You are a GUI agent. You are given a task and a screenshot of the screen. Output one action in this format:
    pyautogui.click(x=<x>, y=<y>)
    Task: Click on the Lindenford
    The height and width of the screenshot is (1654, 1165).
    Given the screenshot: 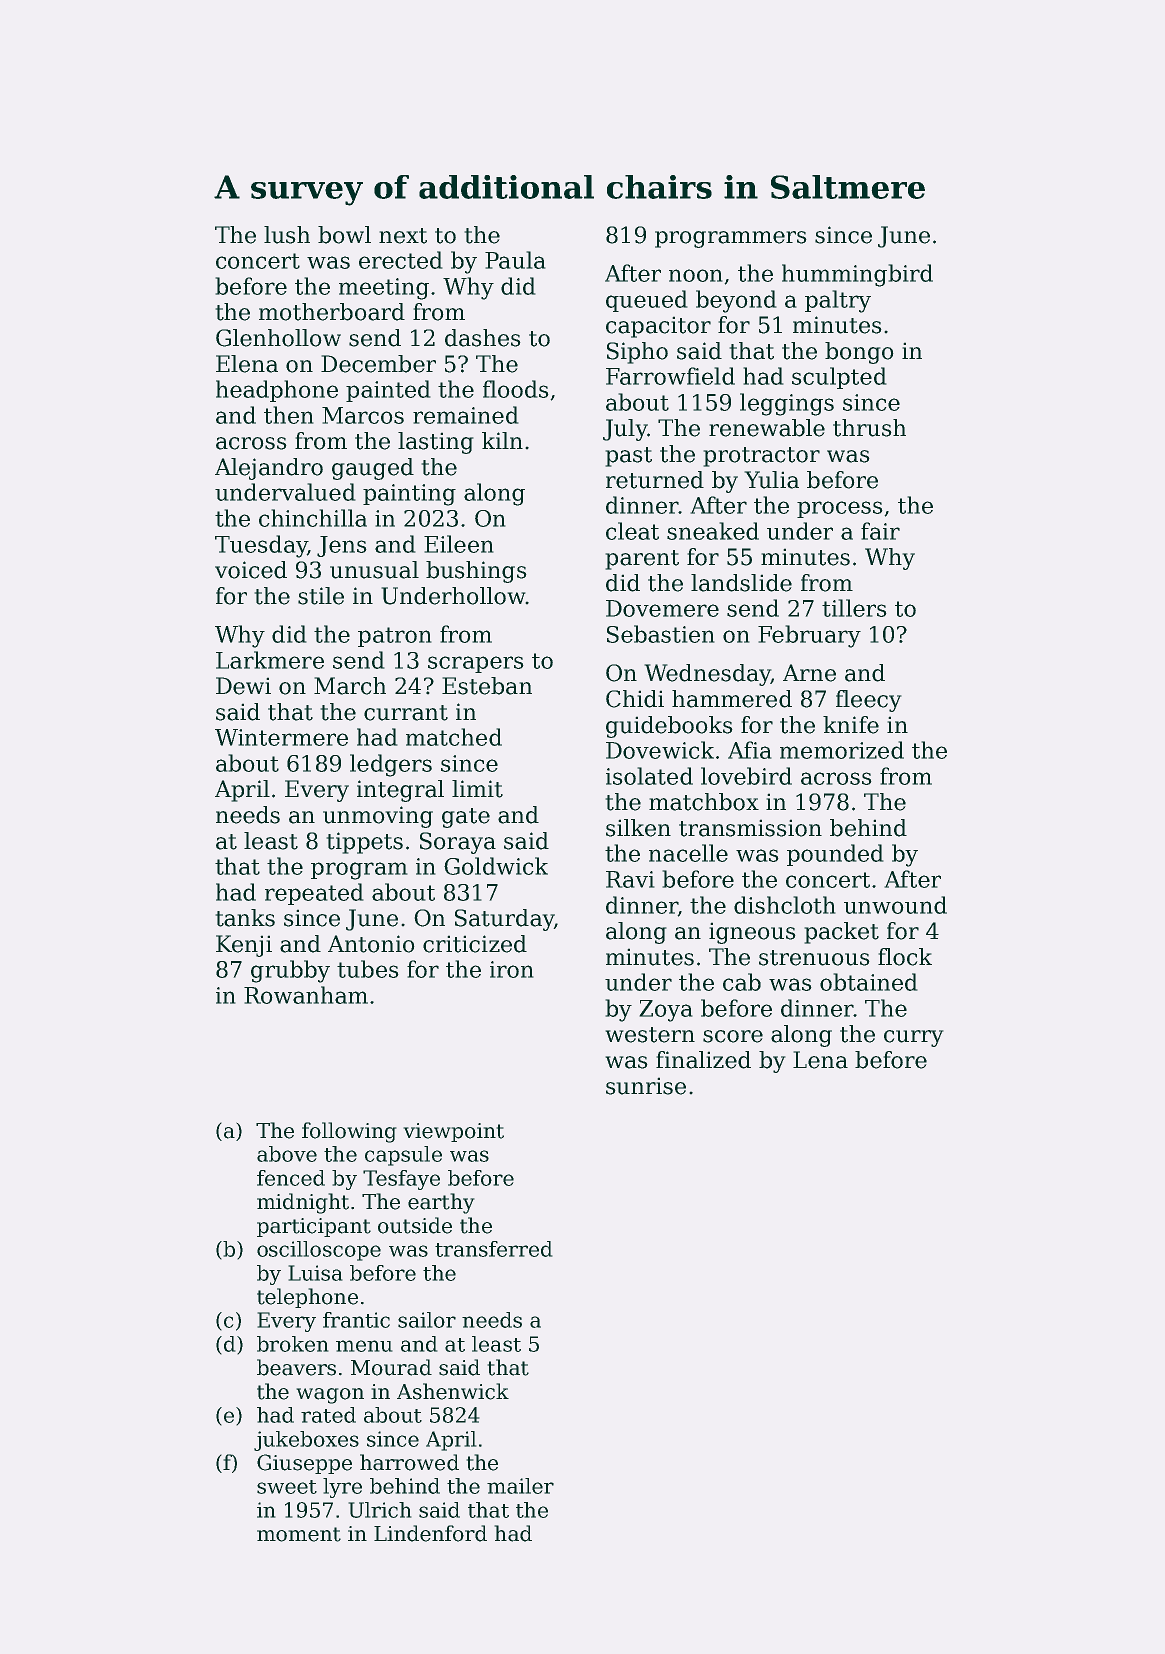 What is the action you would take?
    pyautogui.click(x=430, y=1533)
